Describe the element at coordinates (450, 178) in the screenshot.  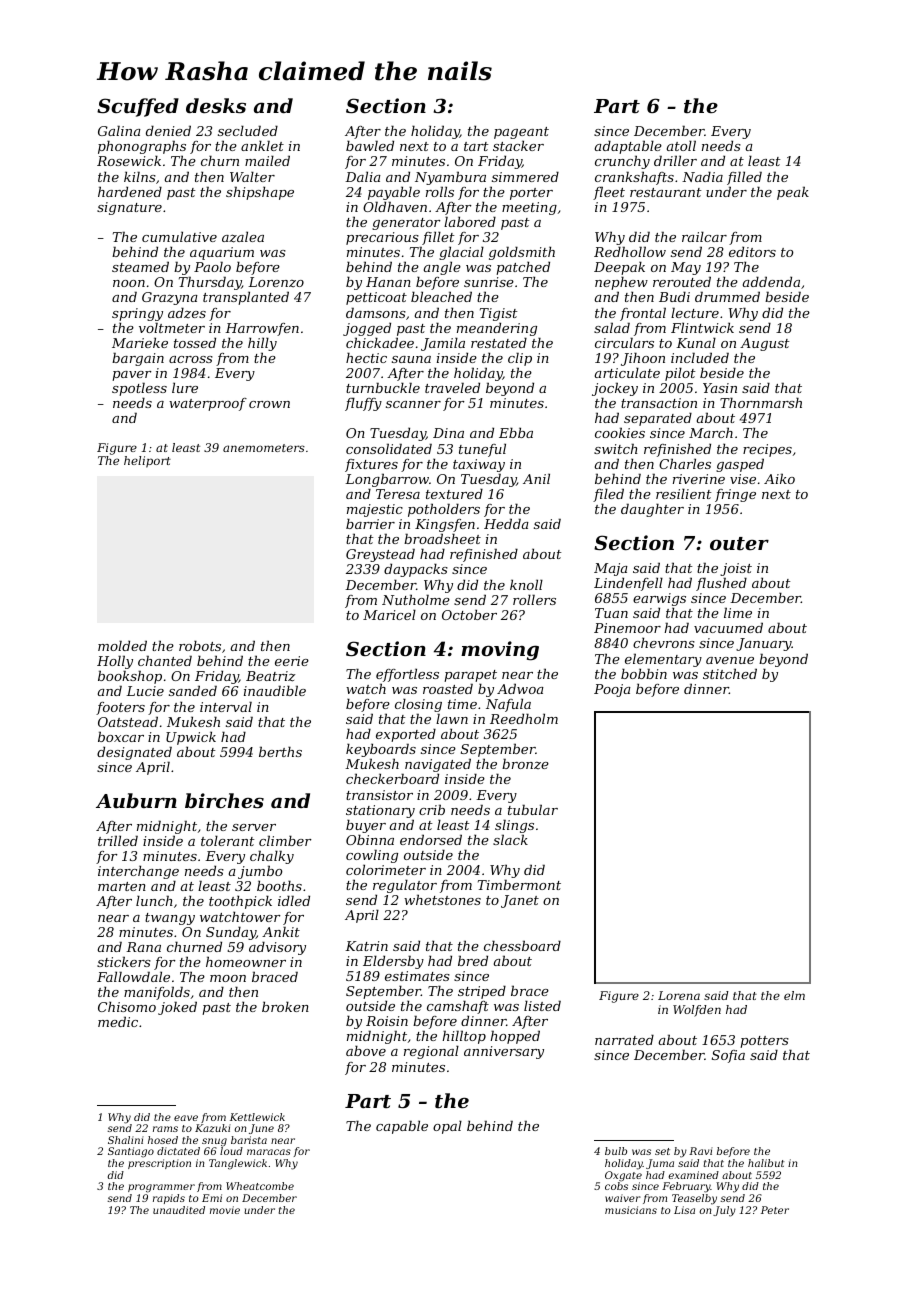
I see `Nyambura` at that location.
